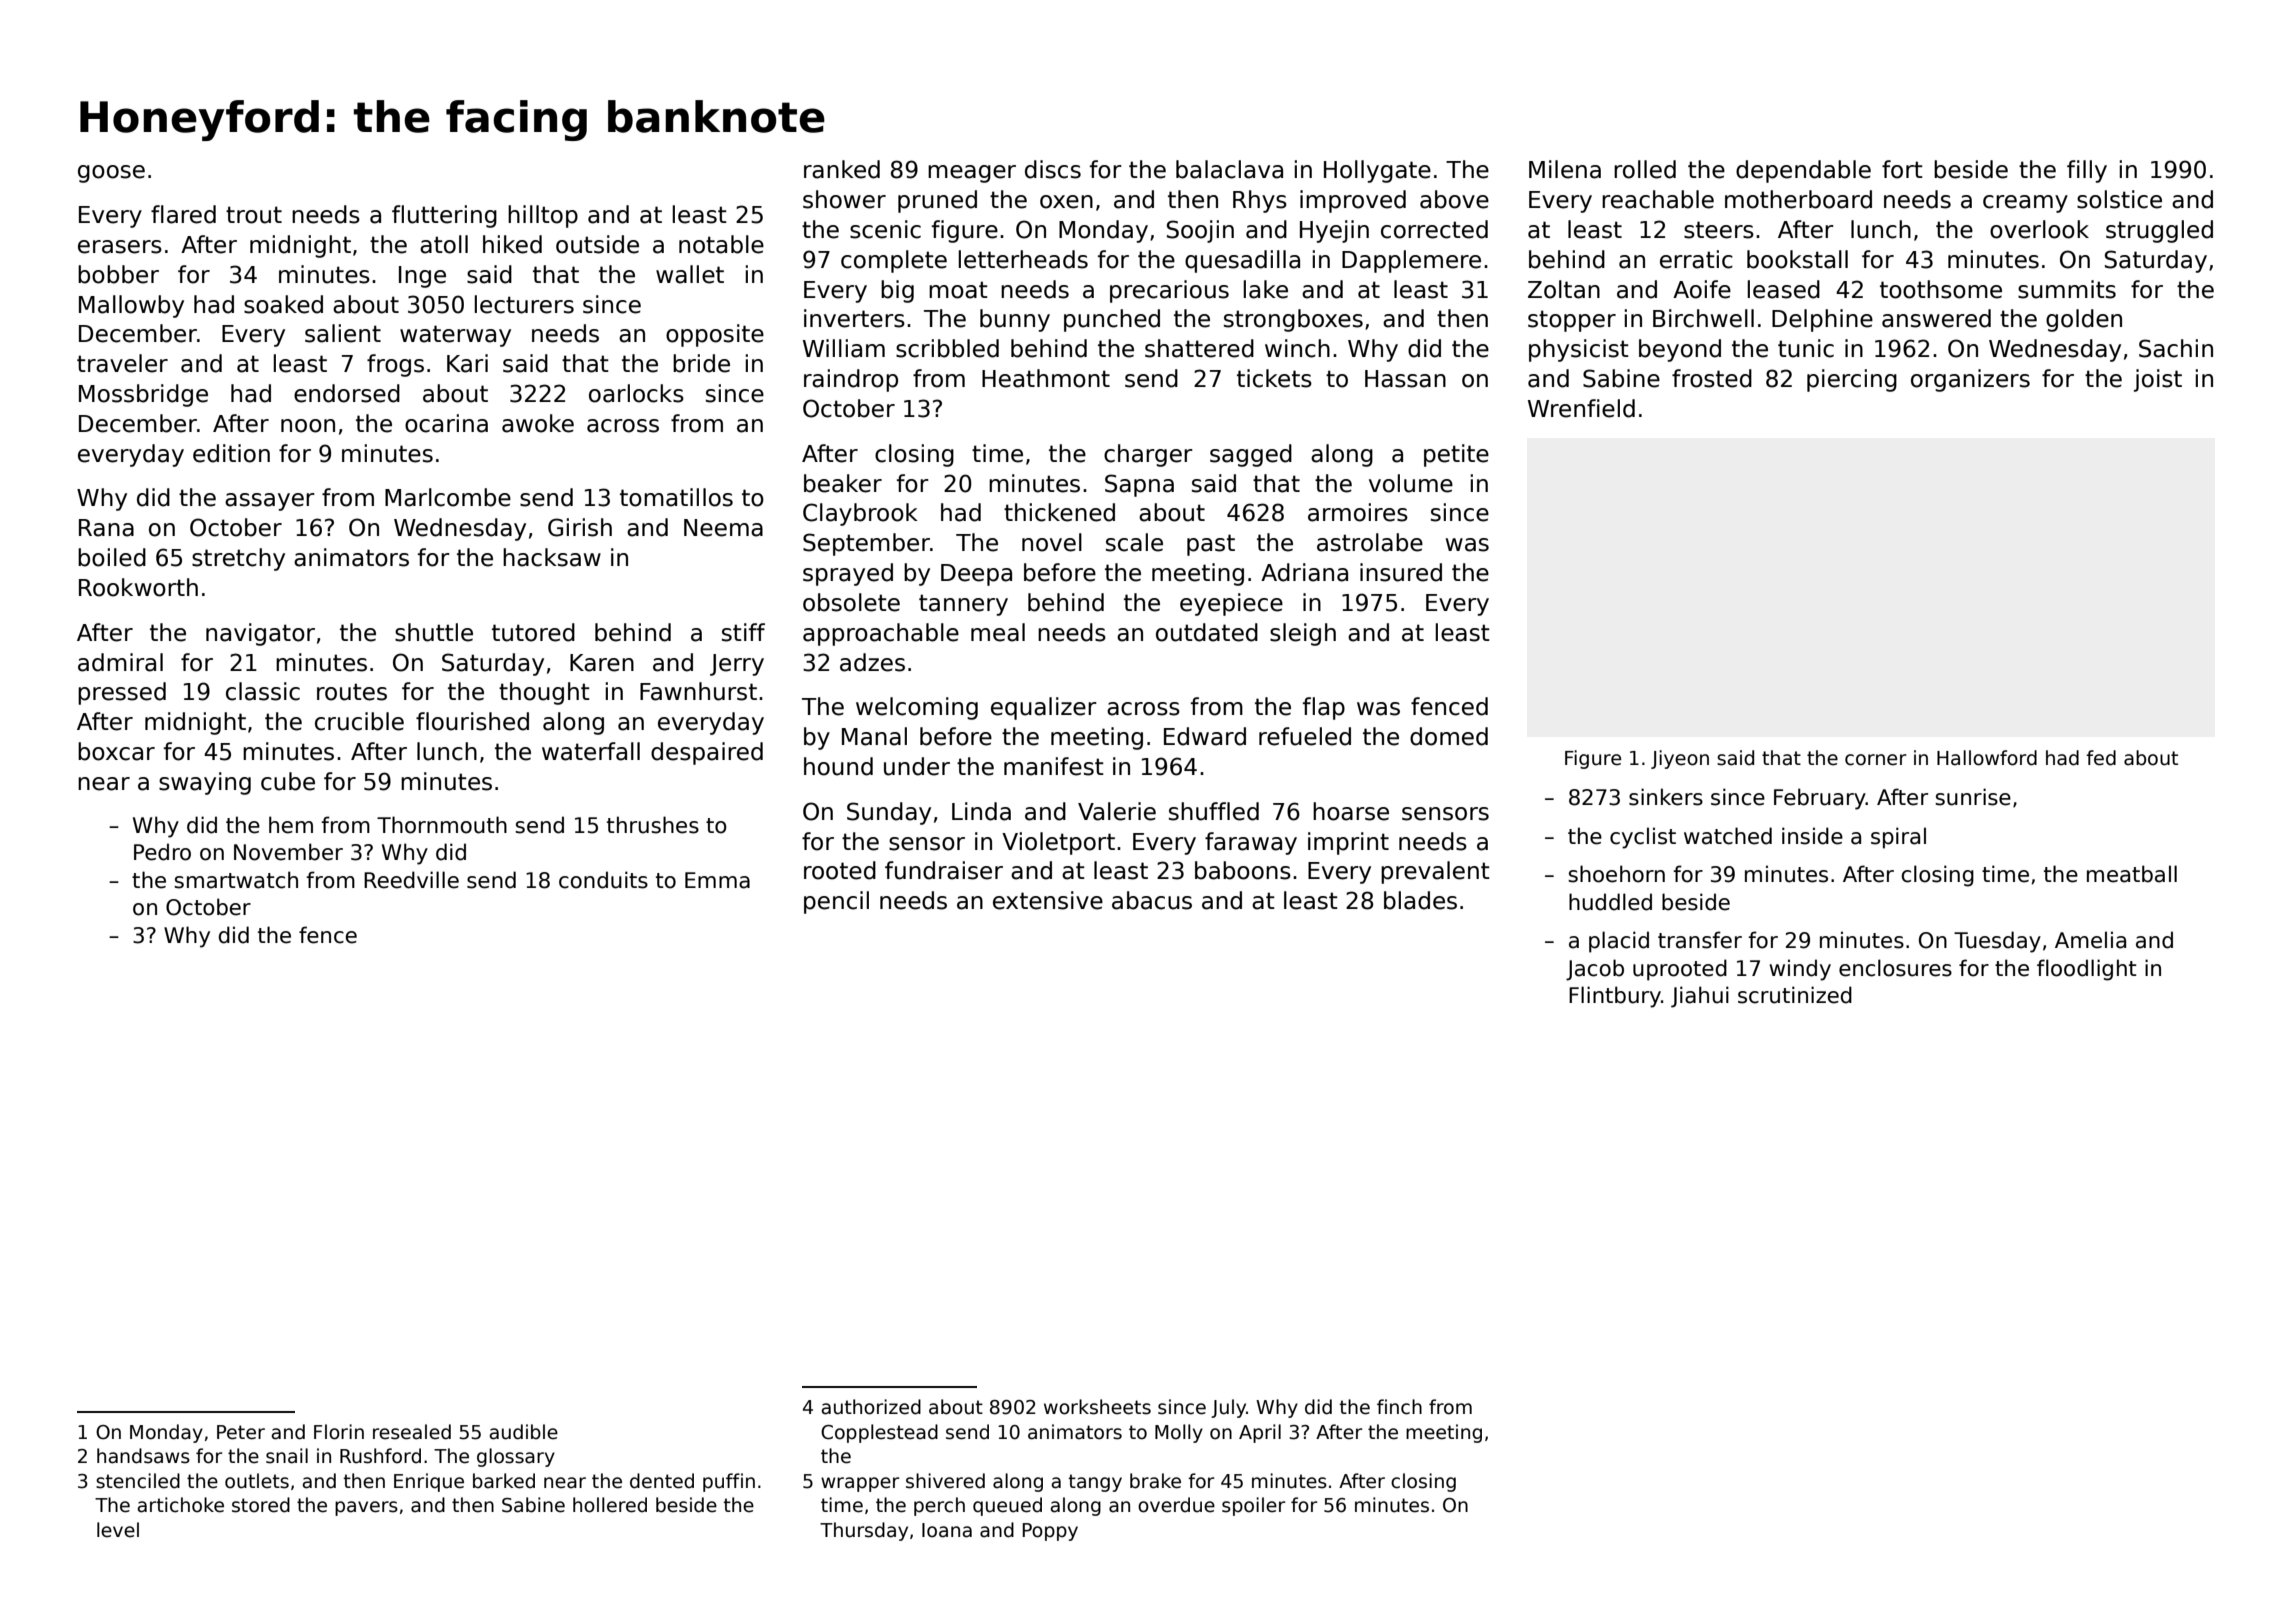 The image size is (2292, 1620). What do you see at coordinates (2132, 874) in the screenshot?
I see `meatball` at bounding box center [2132, 874].
